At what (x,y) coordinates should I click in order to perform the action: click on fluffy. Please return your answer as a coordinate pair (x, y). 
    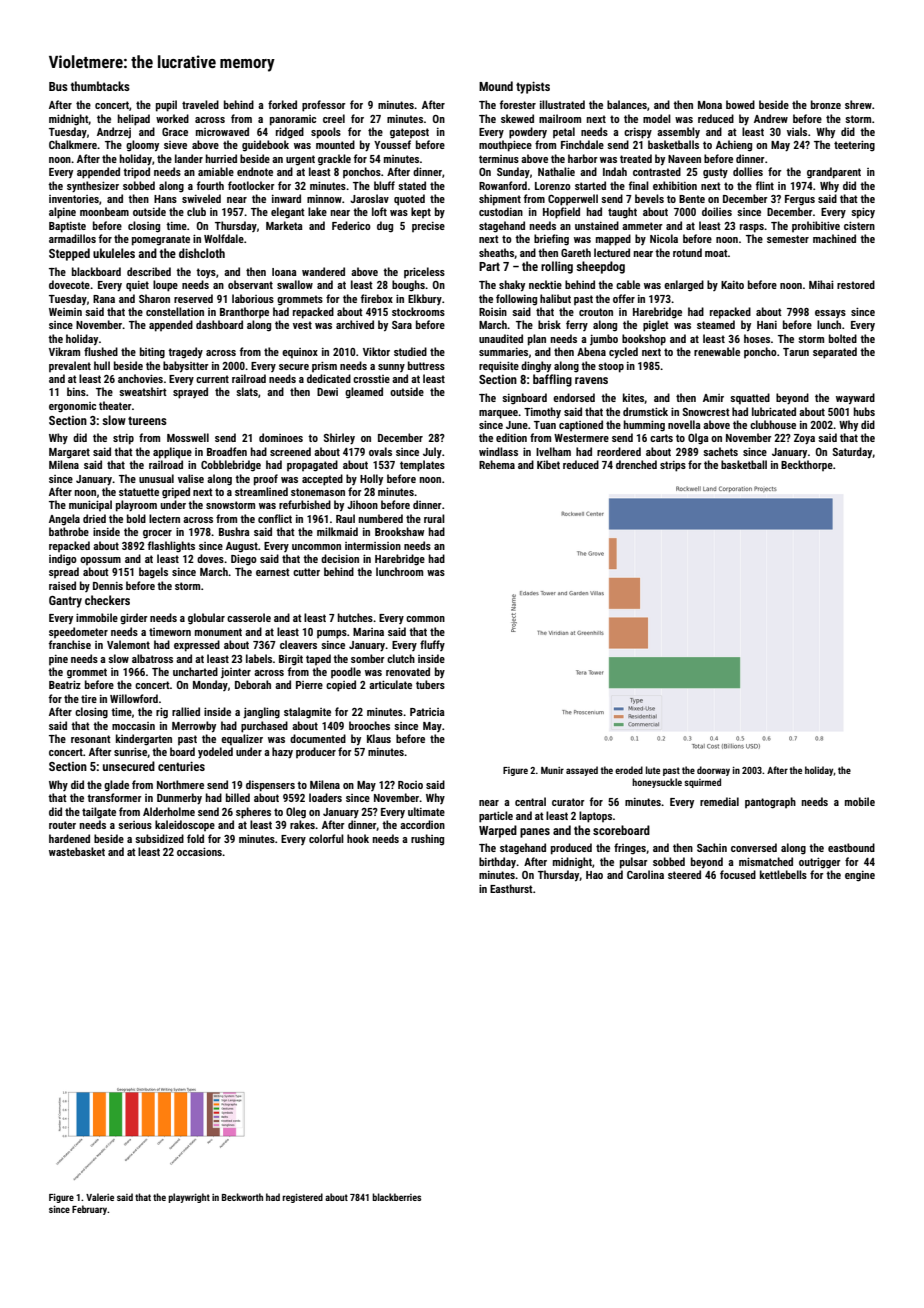
    Looking at the image, I should click on (432, 645).
